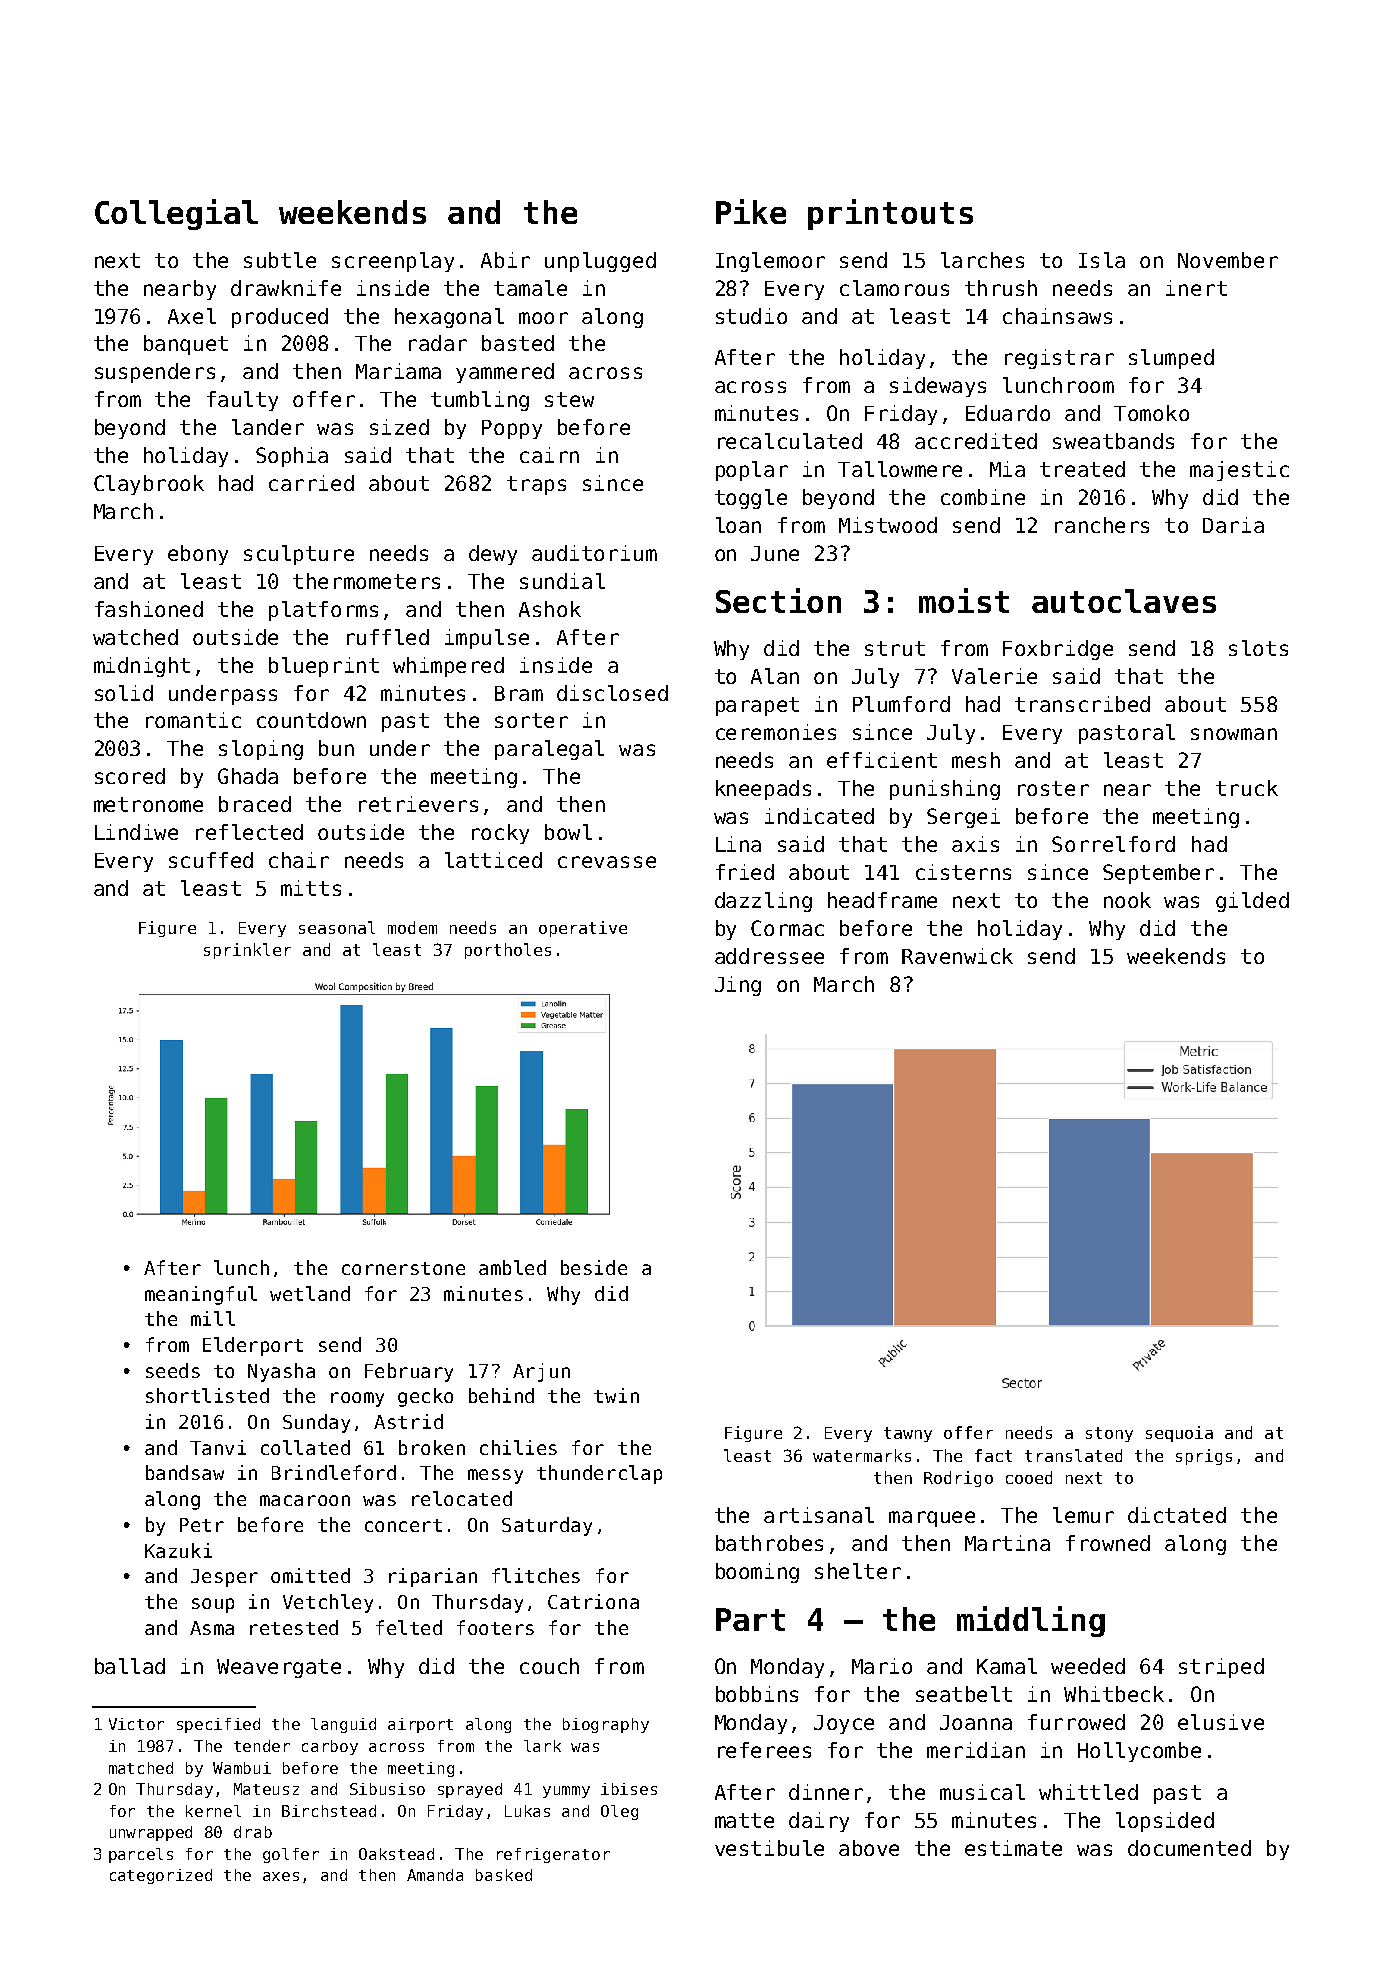  I want to click on bandsaw, so click(185, 1472).
